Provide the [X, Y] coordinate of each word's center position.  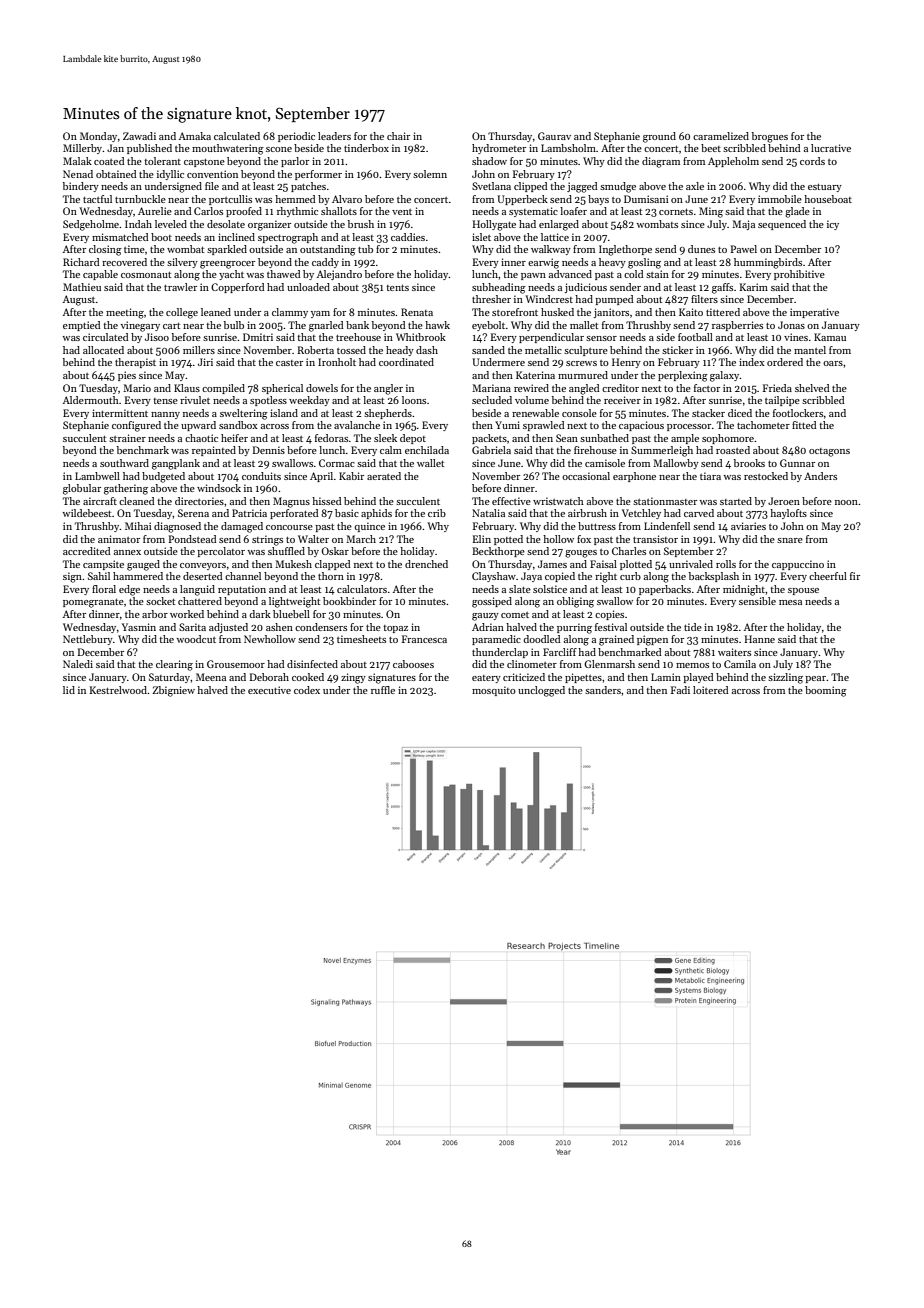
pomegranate [93, 603]
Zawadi [139, 136]
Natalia [488, 513]
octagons [829, 452]
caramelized [721, 136]
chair [398, 136]
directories [199, 501]
